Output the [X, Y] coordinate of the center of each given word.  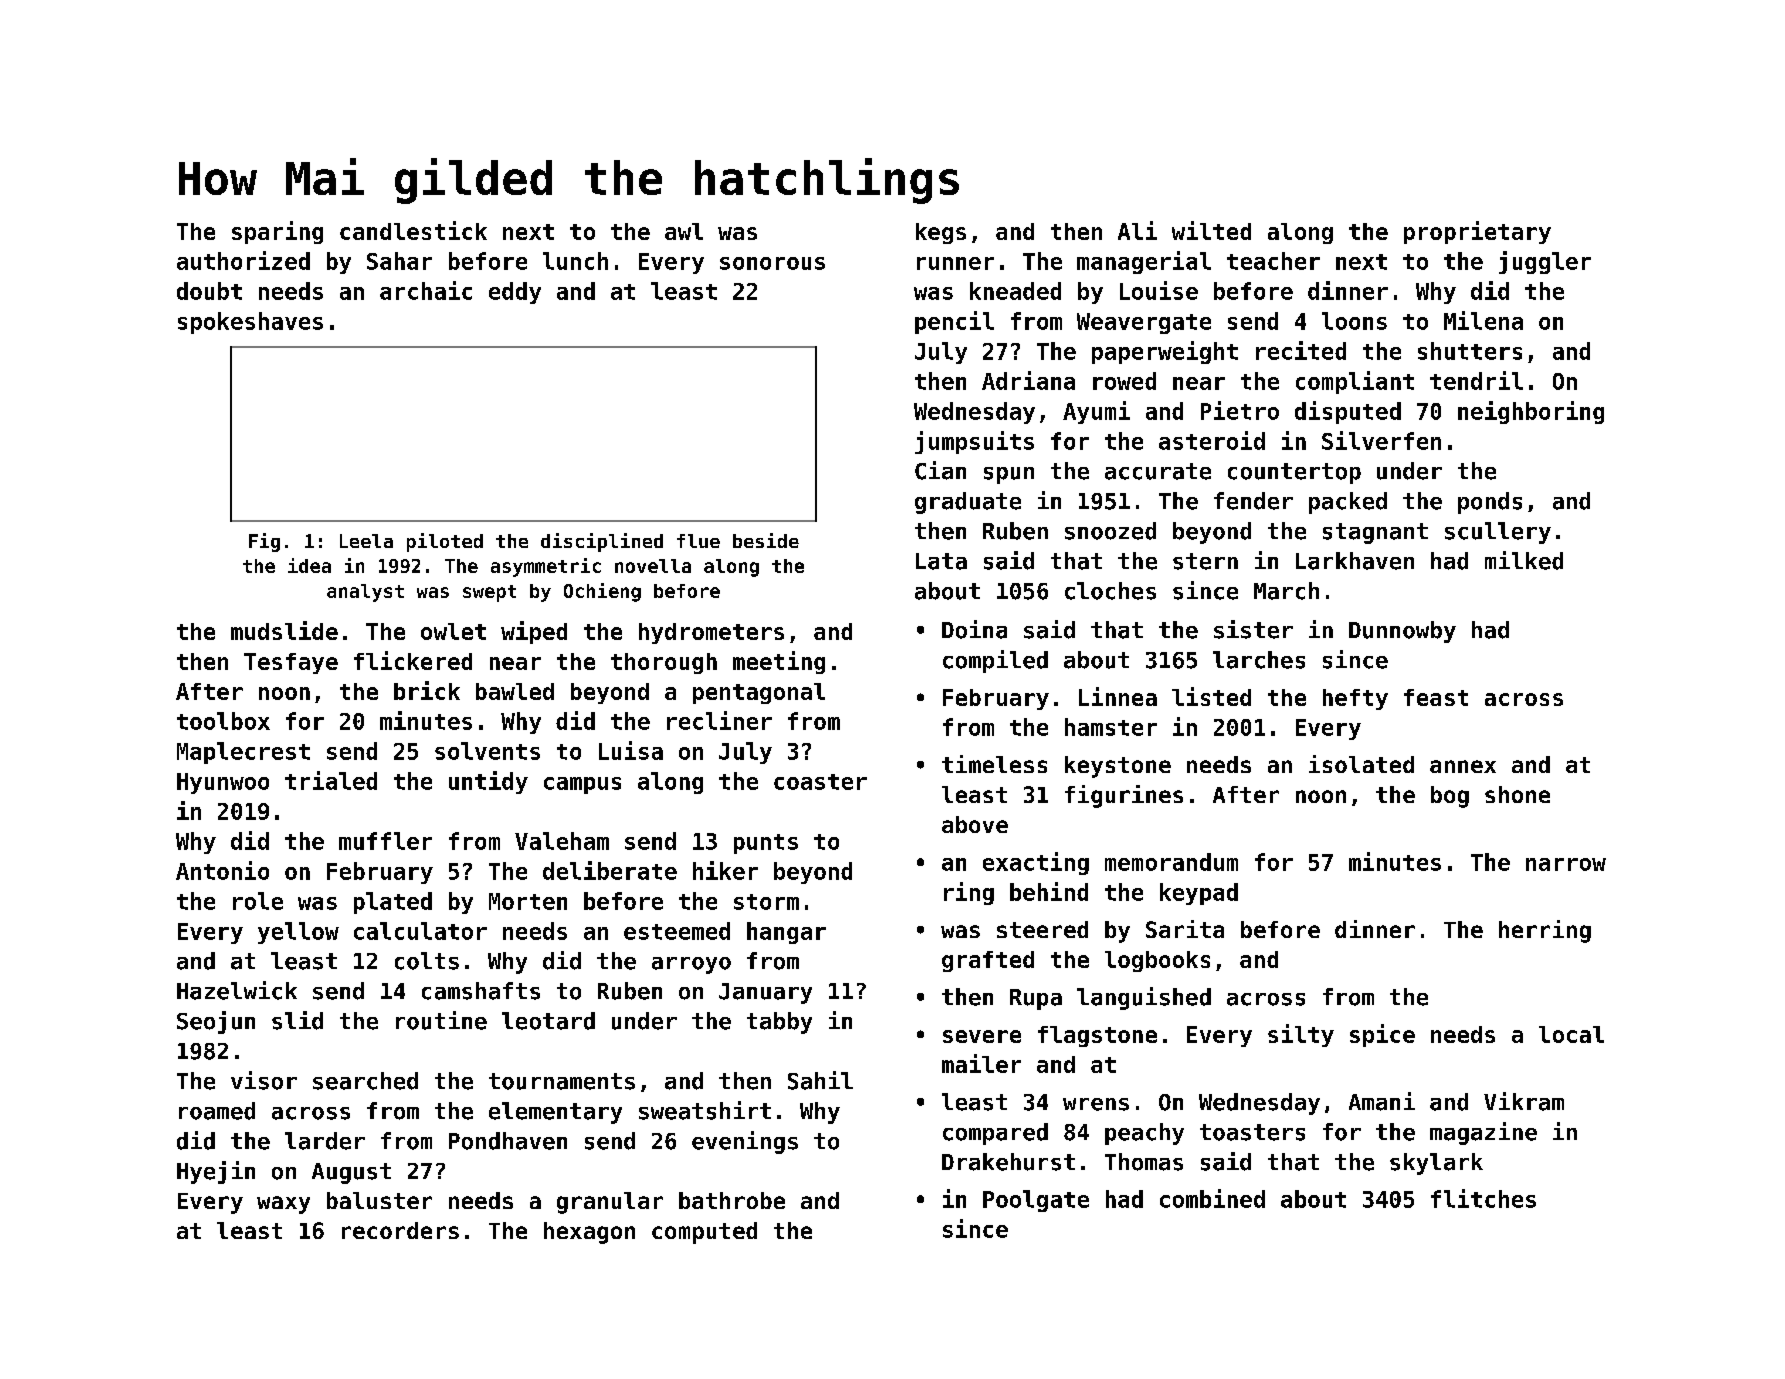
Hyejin [216, 1172]
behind [1049, 891]
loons [1354, 321]
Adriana [1028, 380]
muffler [385, 841]
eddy [515, 293]
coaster [820, 782]
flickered [413, 660]
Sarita [1185, 929]
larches [1259, 660]
